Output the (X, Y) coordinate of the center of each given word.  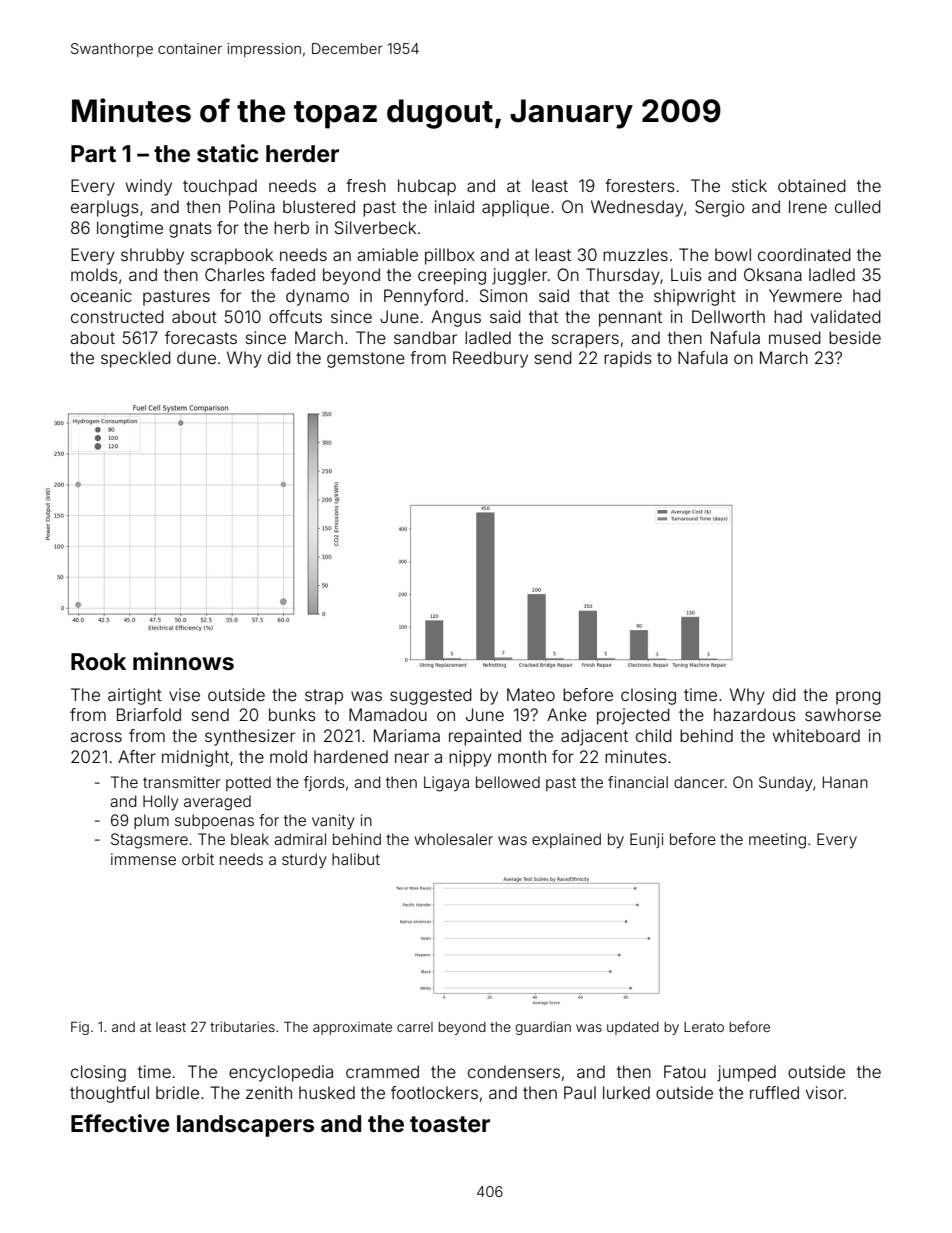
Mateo (531, 694)
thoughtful (109, 1094)
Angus (456, 318)
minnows (183, 661)
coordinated (804, 254)
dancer (699, 782)
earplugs (105, 208)
